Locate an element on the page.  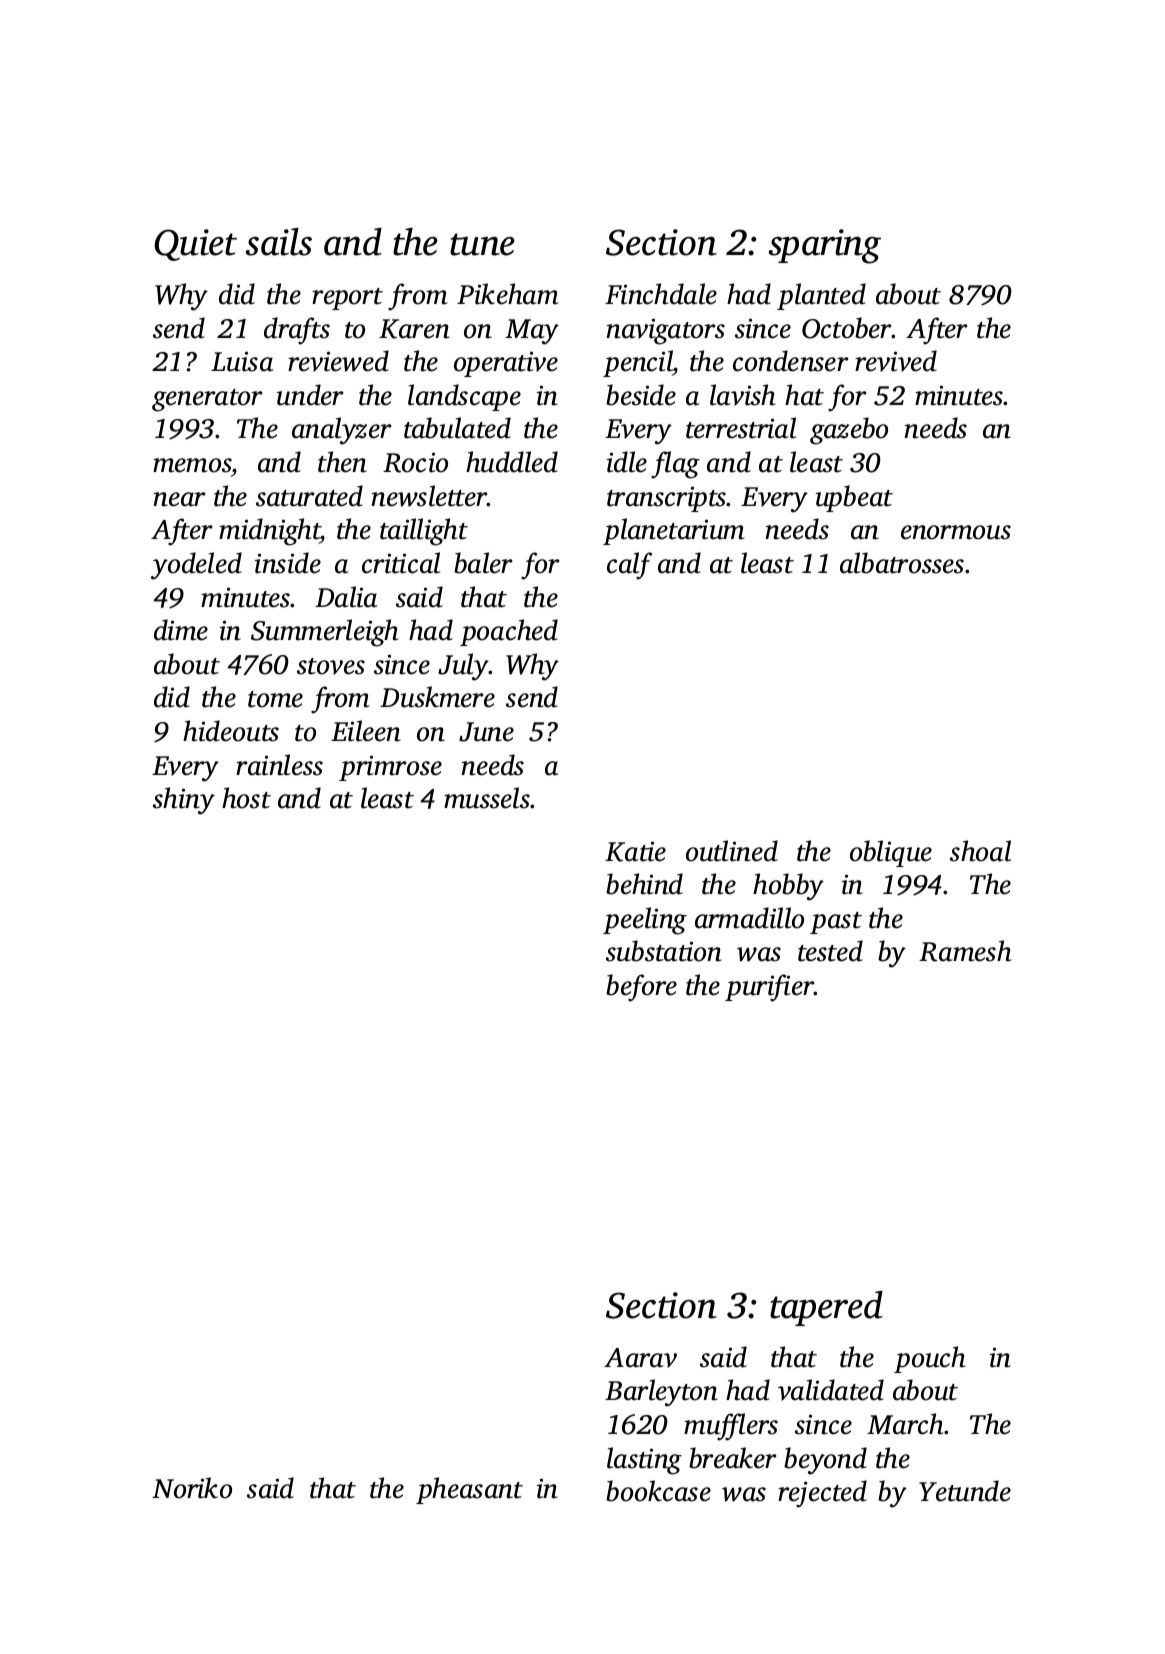
saturated is located at coordinates (309, 496).
